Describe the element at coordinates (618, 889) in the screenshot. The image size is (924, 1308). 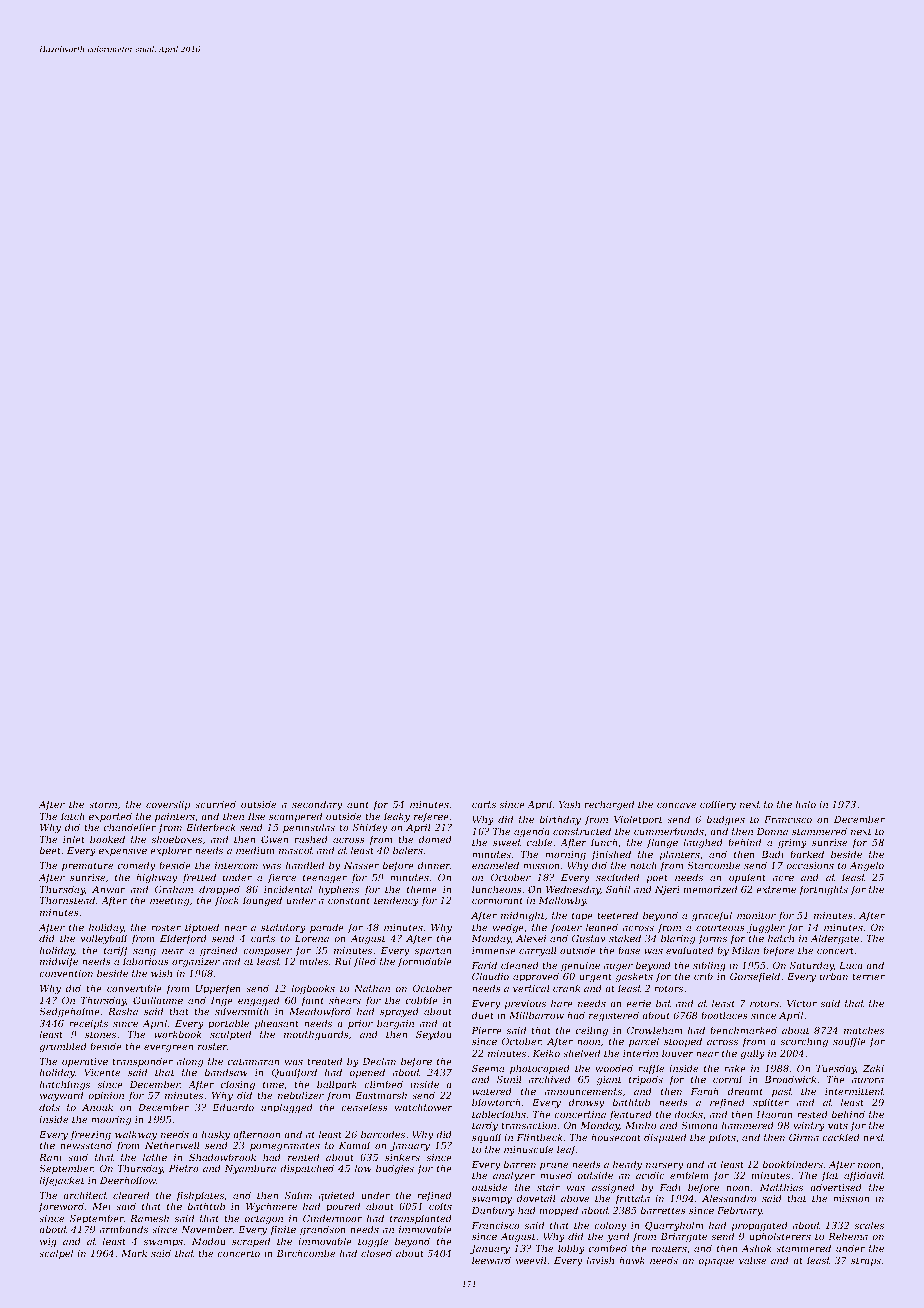
I see `Sahil` at that location.
